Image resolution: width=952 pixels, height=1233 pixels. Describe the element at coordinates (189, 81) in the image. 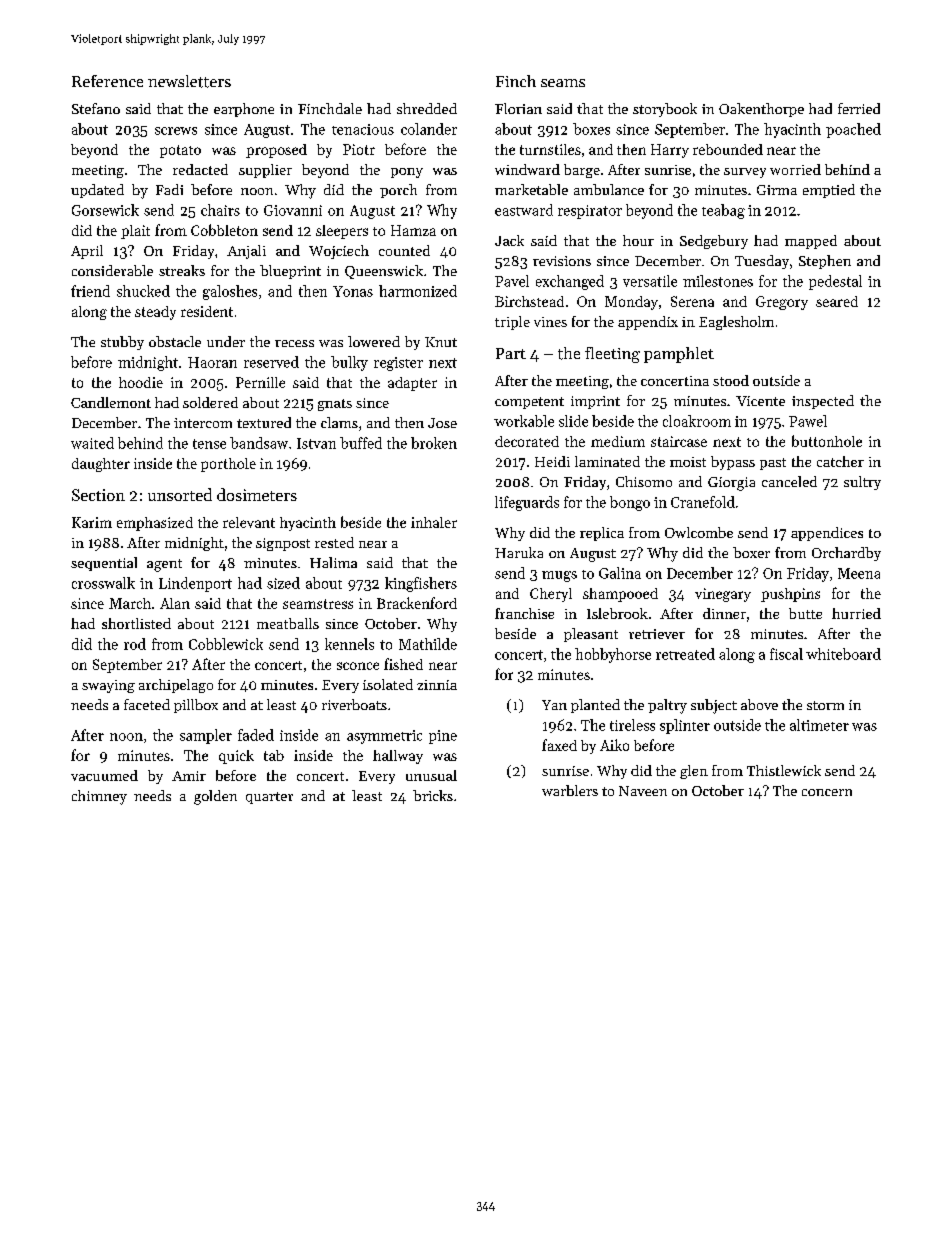

I see `newsletters` at that location.
